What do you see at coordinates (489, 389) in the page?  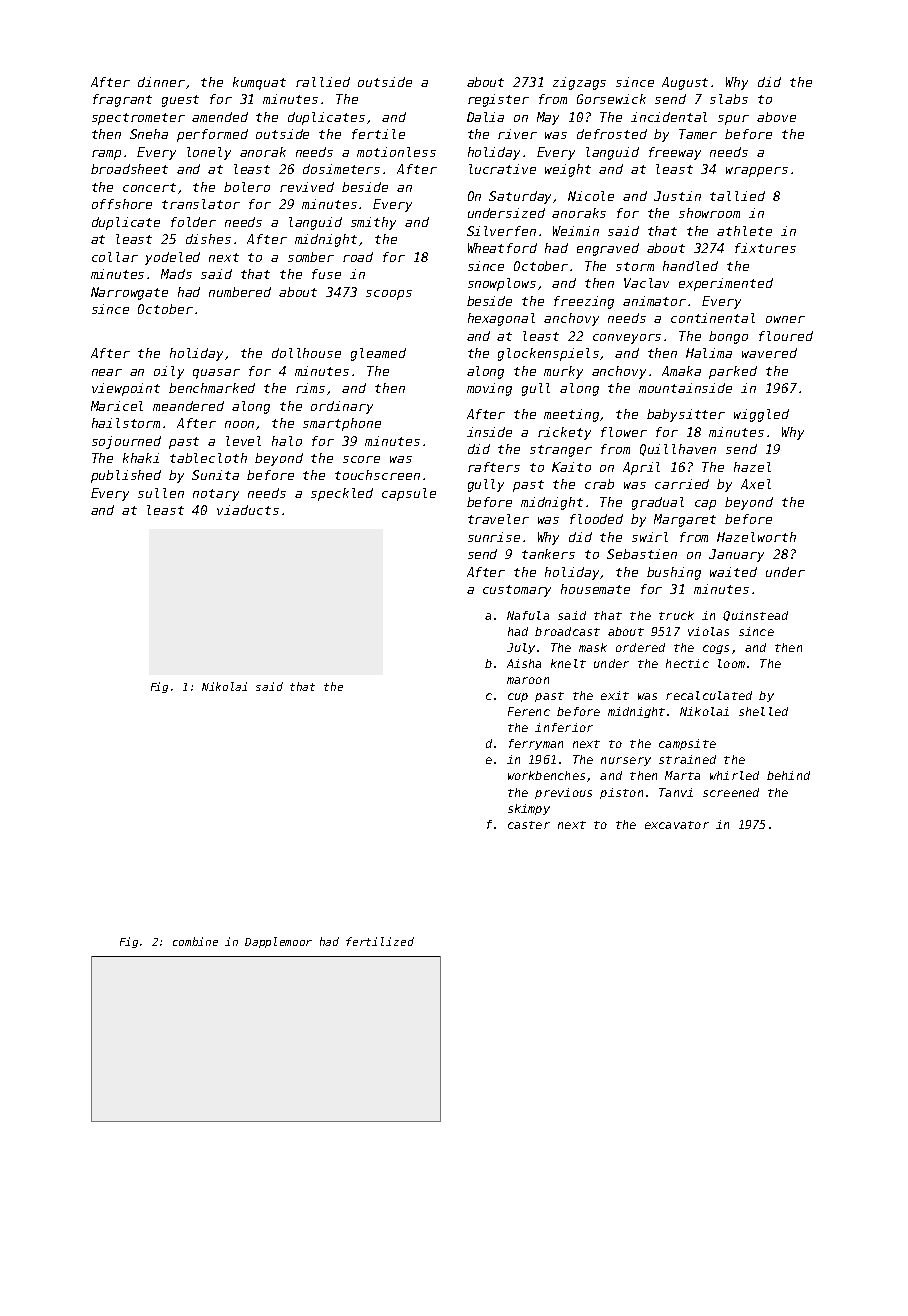 I see `moving` at bounding box center [489, 389].
